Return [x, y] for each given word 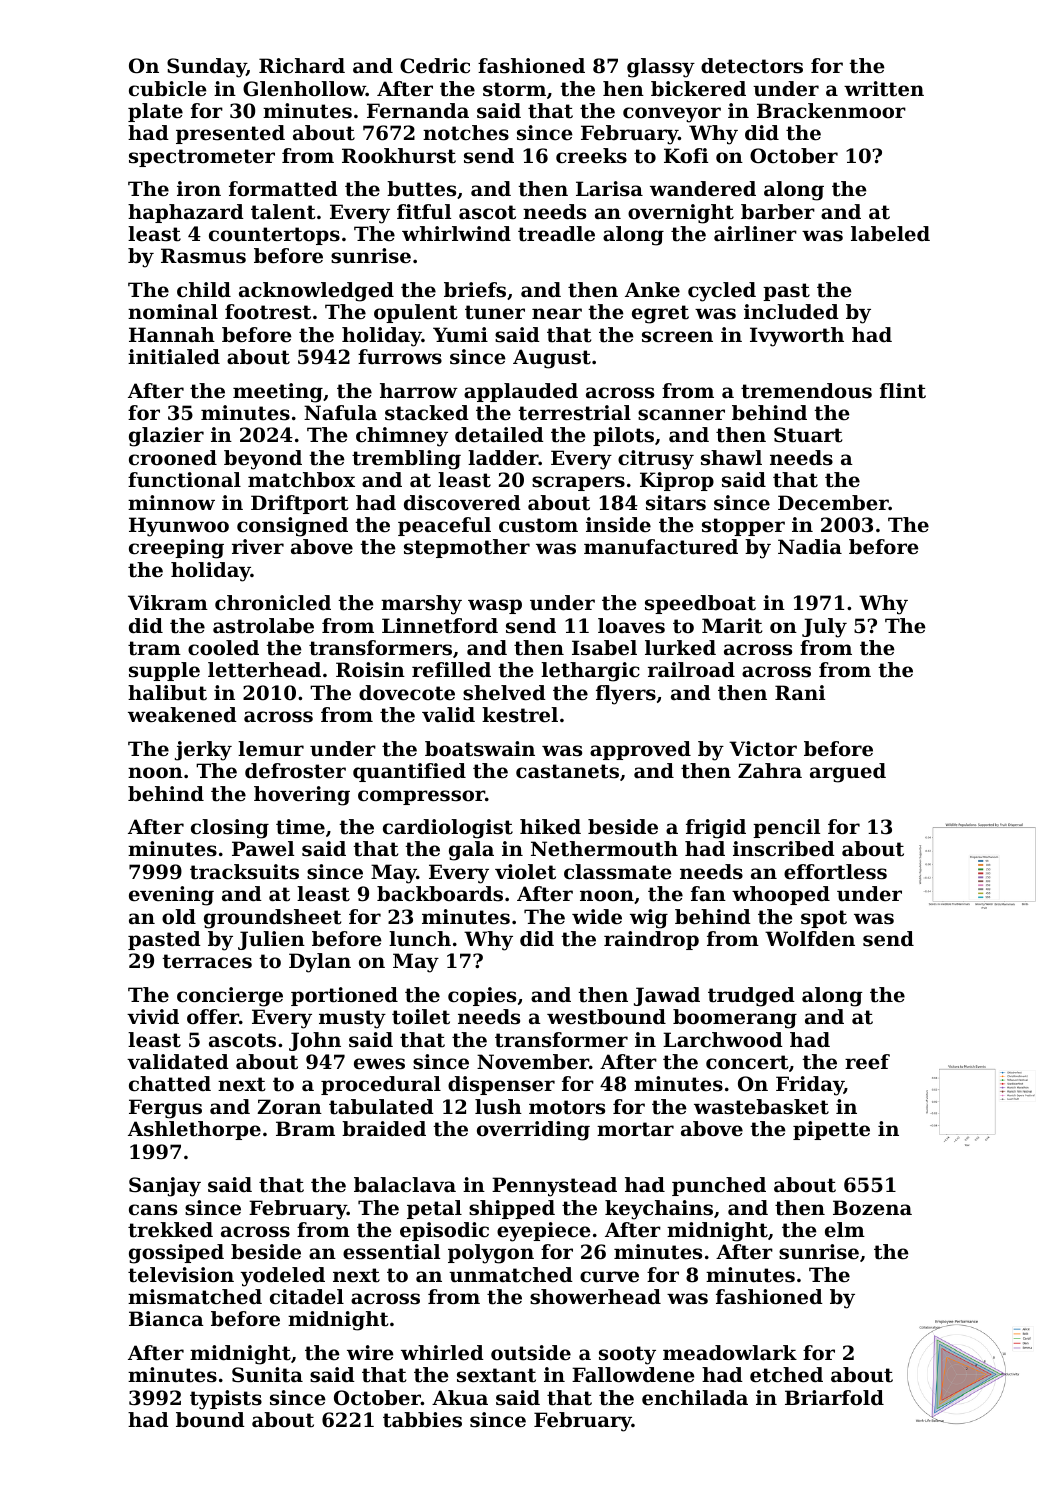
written [884, 89]
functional [184, 480]
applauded [521, 392]
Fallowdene [633, 1375]
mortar [635, 1129]
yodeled [282, 1277]
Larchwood [723, 1040]
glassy [661, 68]
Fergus [165, 1109]
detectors [752, 66]
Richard [302, 66]
